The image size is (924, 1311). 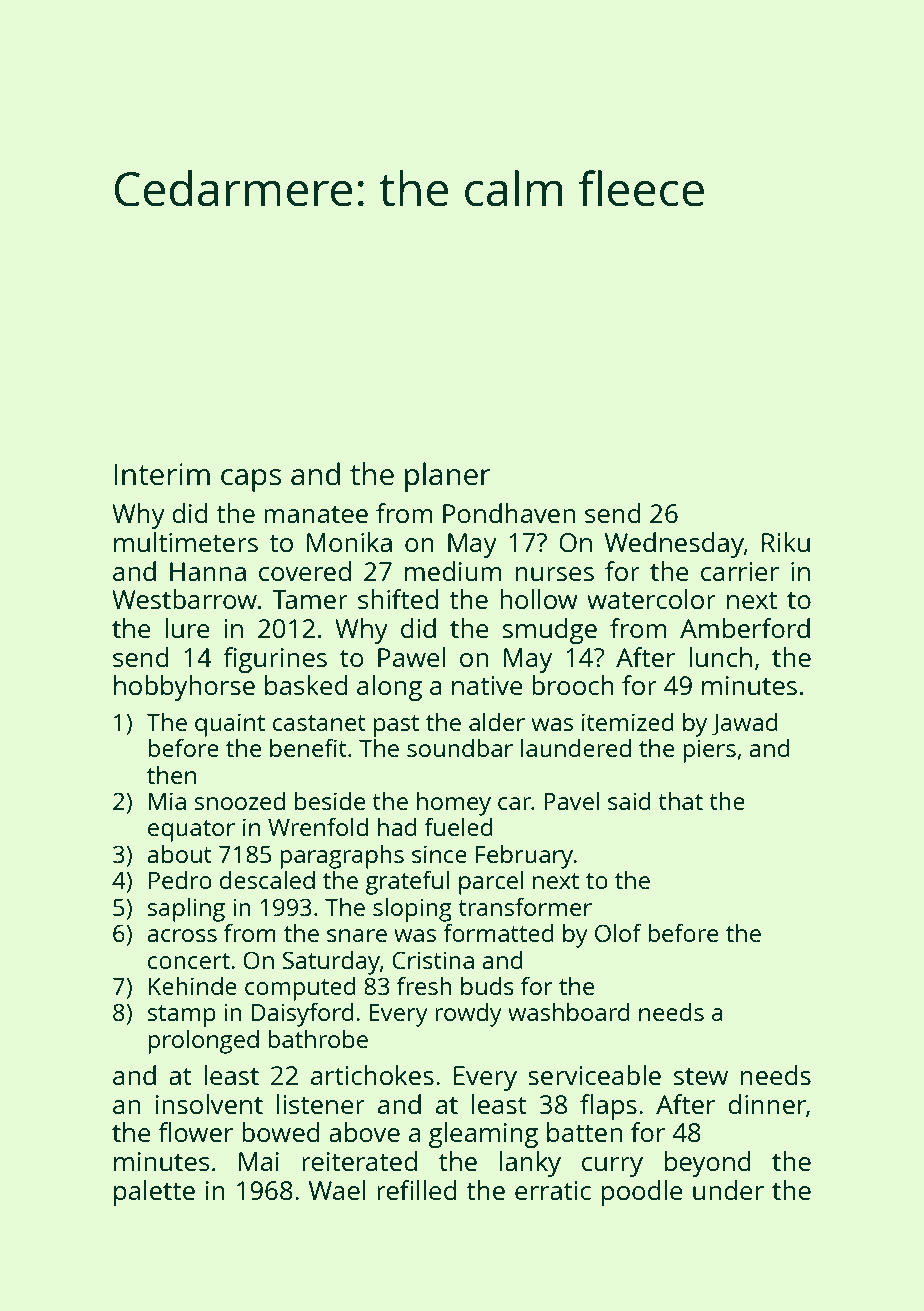 What do you see at coordinates (259, 1161) in the screenshot?
I see `Mai` at bounding box center [259, 1161].
